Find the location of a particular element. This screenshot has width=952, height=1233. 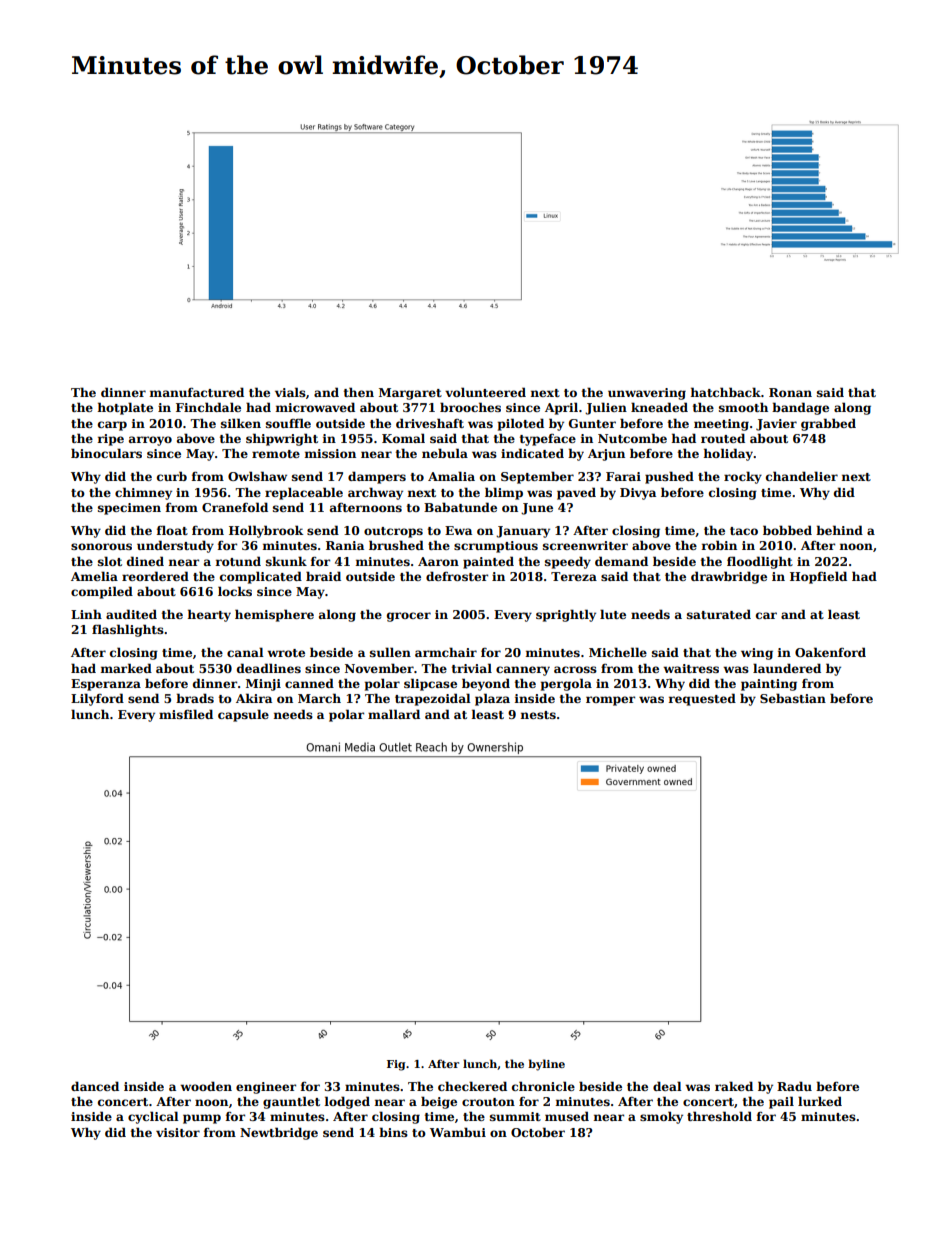

nests is located at coordinates (538, 715).
